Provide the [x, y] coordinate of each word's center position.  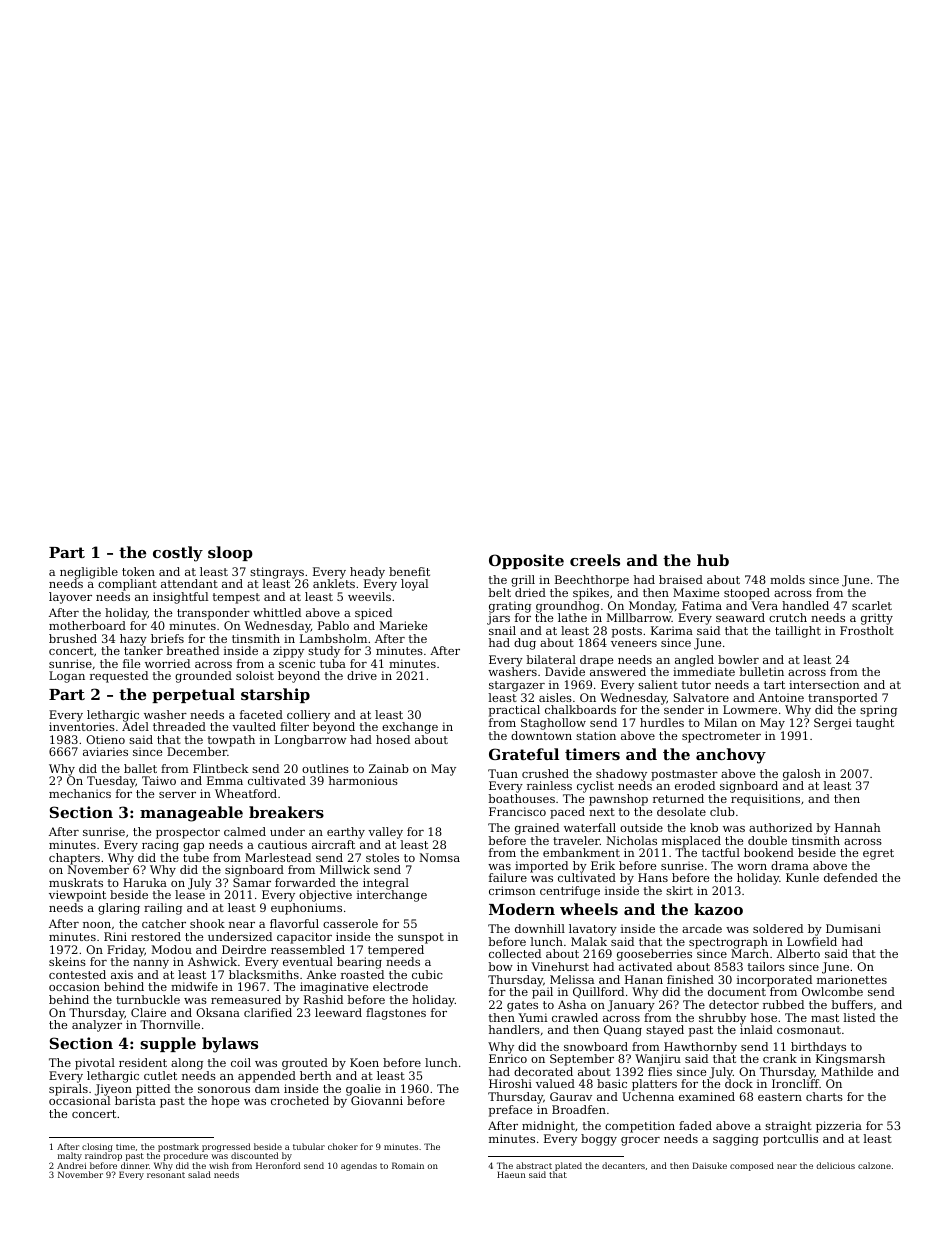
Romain [408, 1165]
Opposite [526, 561]
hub [713, 560]
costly [178, 554]
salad [199, 1174]
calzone [874, 1165]
